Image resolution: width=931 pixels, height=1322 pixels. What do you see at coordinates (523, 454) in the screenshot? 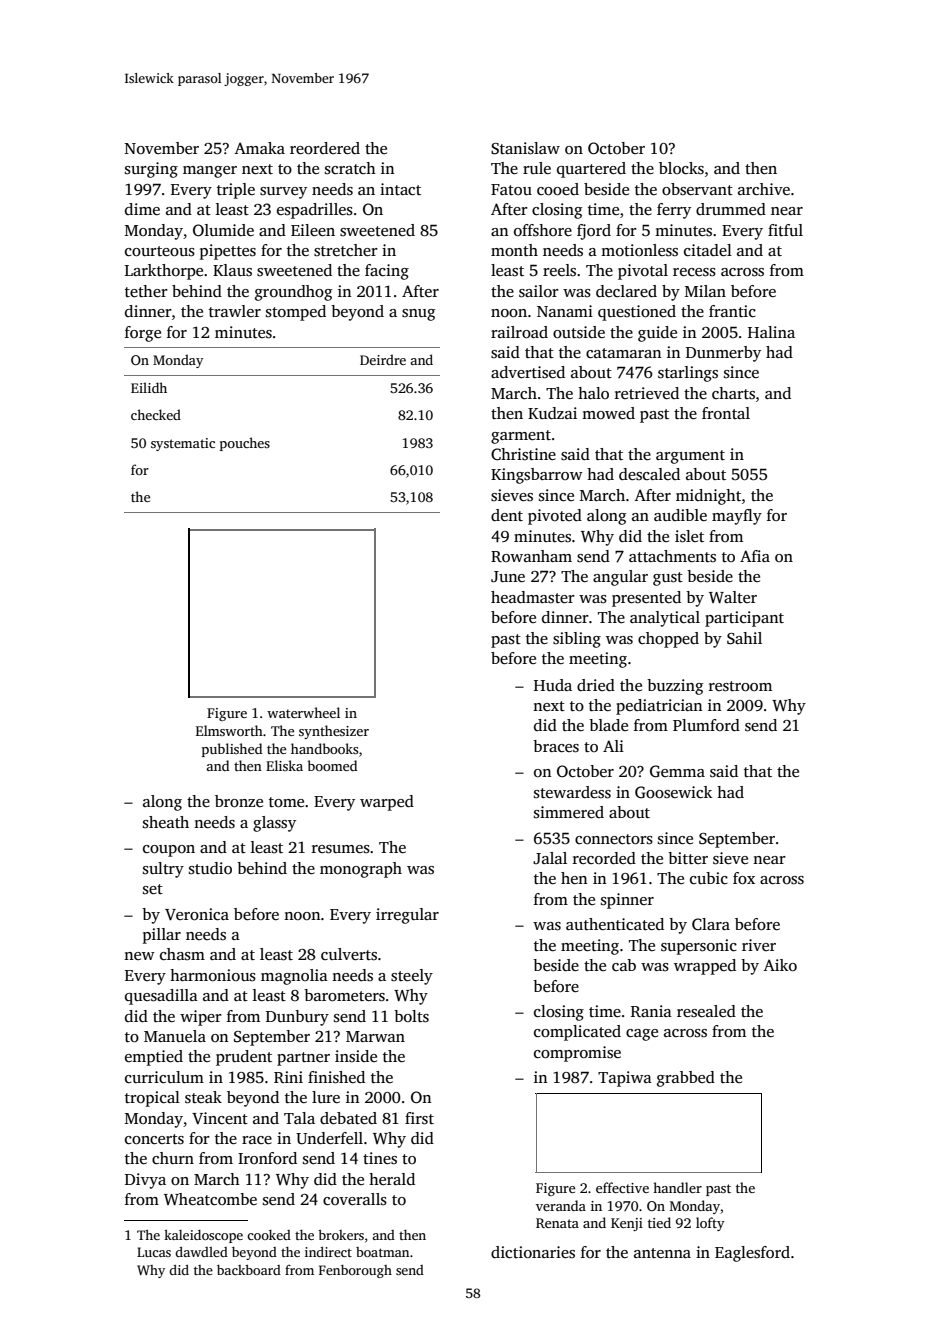
I see `Christine` at bounding box center [523, 454].
